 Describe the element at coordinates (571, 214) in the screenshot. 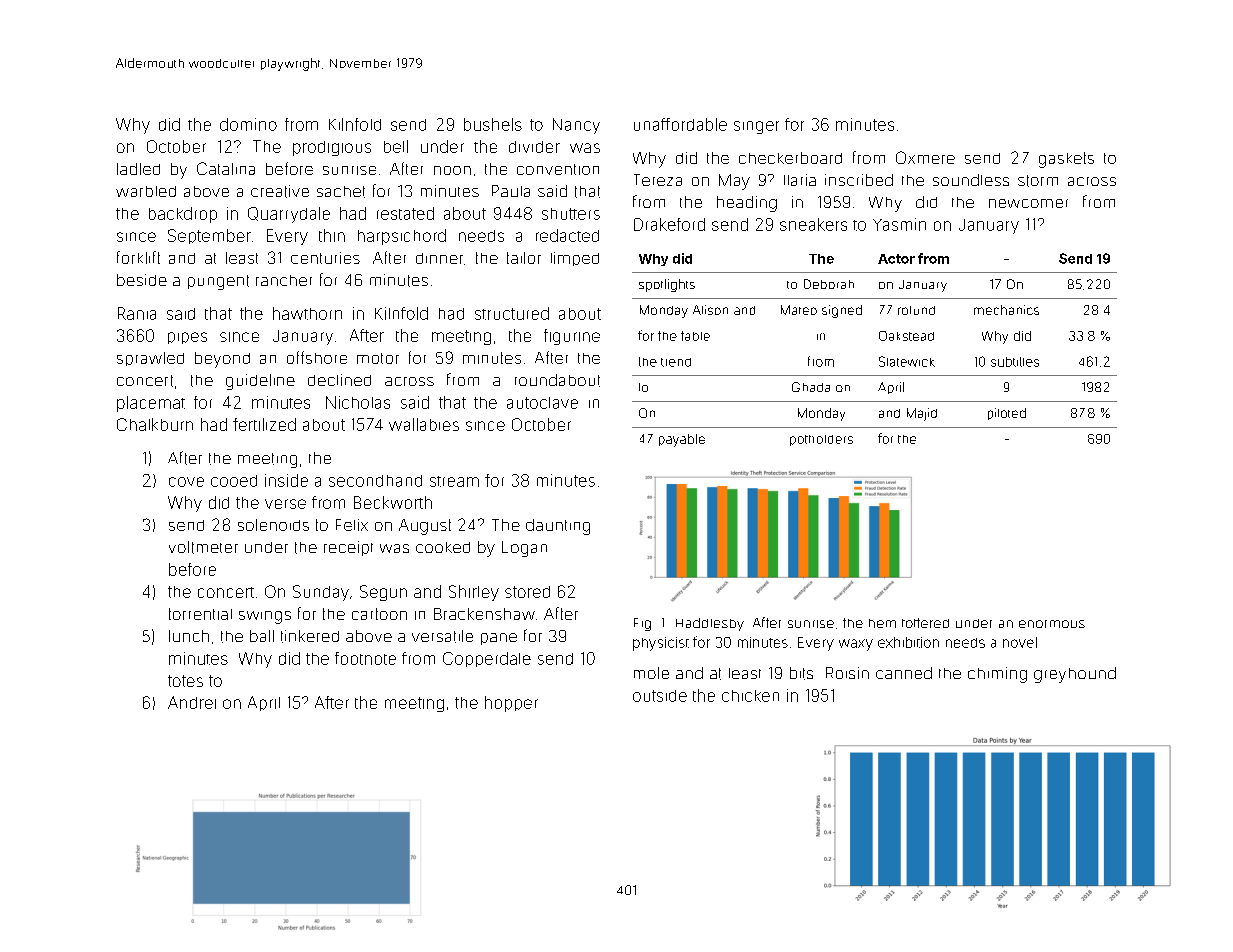

I see `shutters` at that location.
